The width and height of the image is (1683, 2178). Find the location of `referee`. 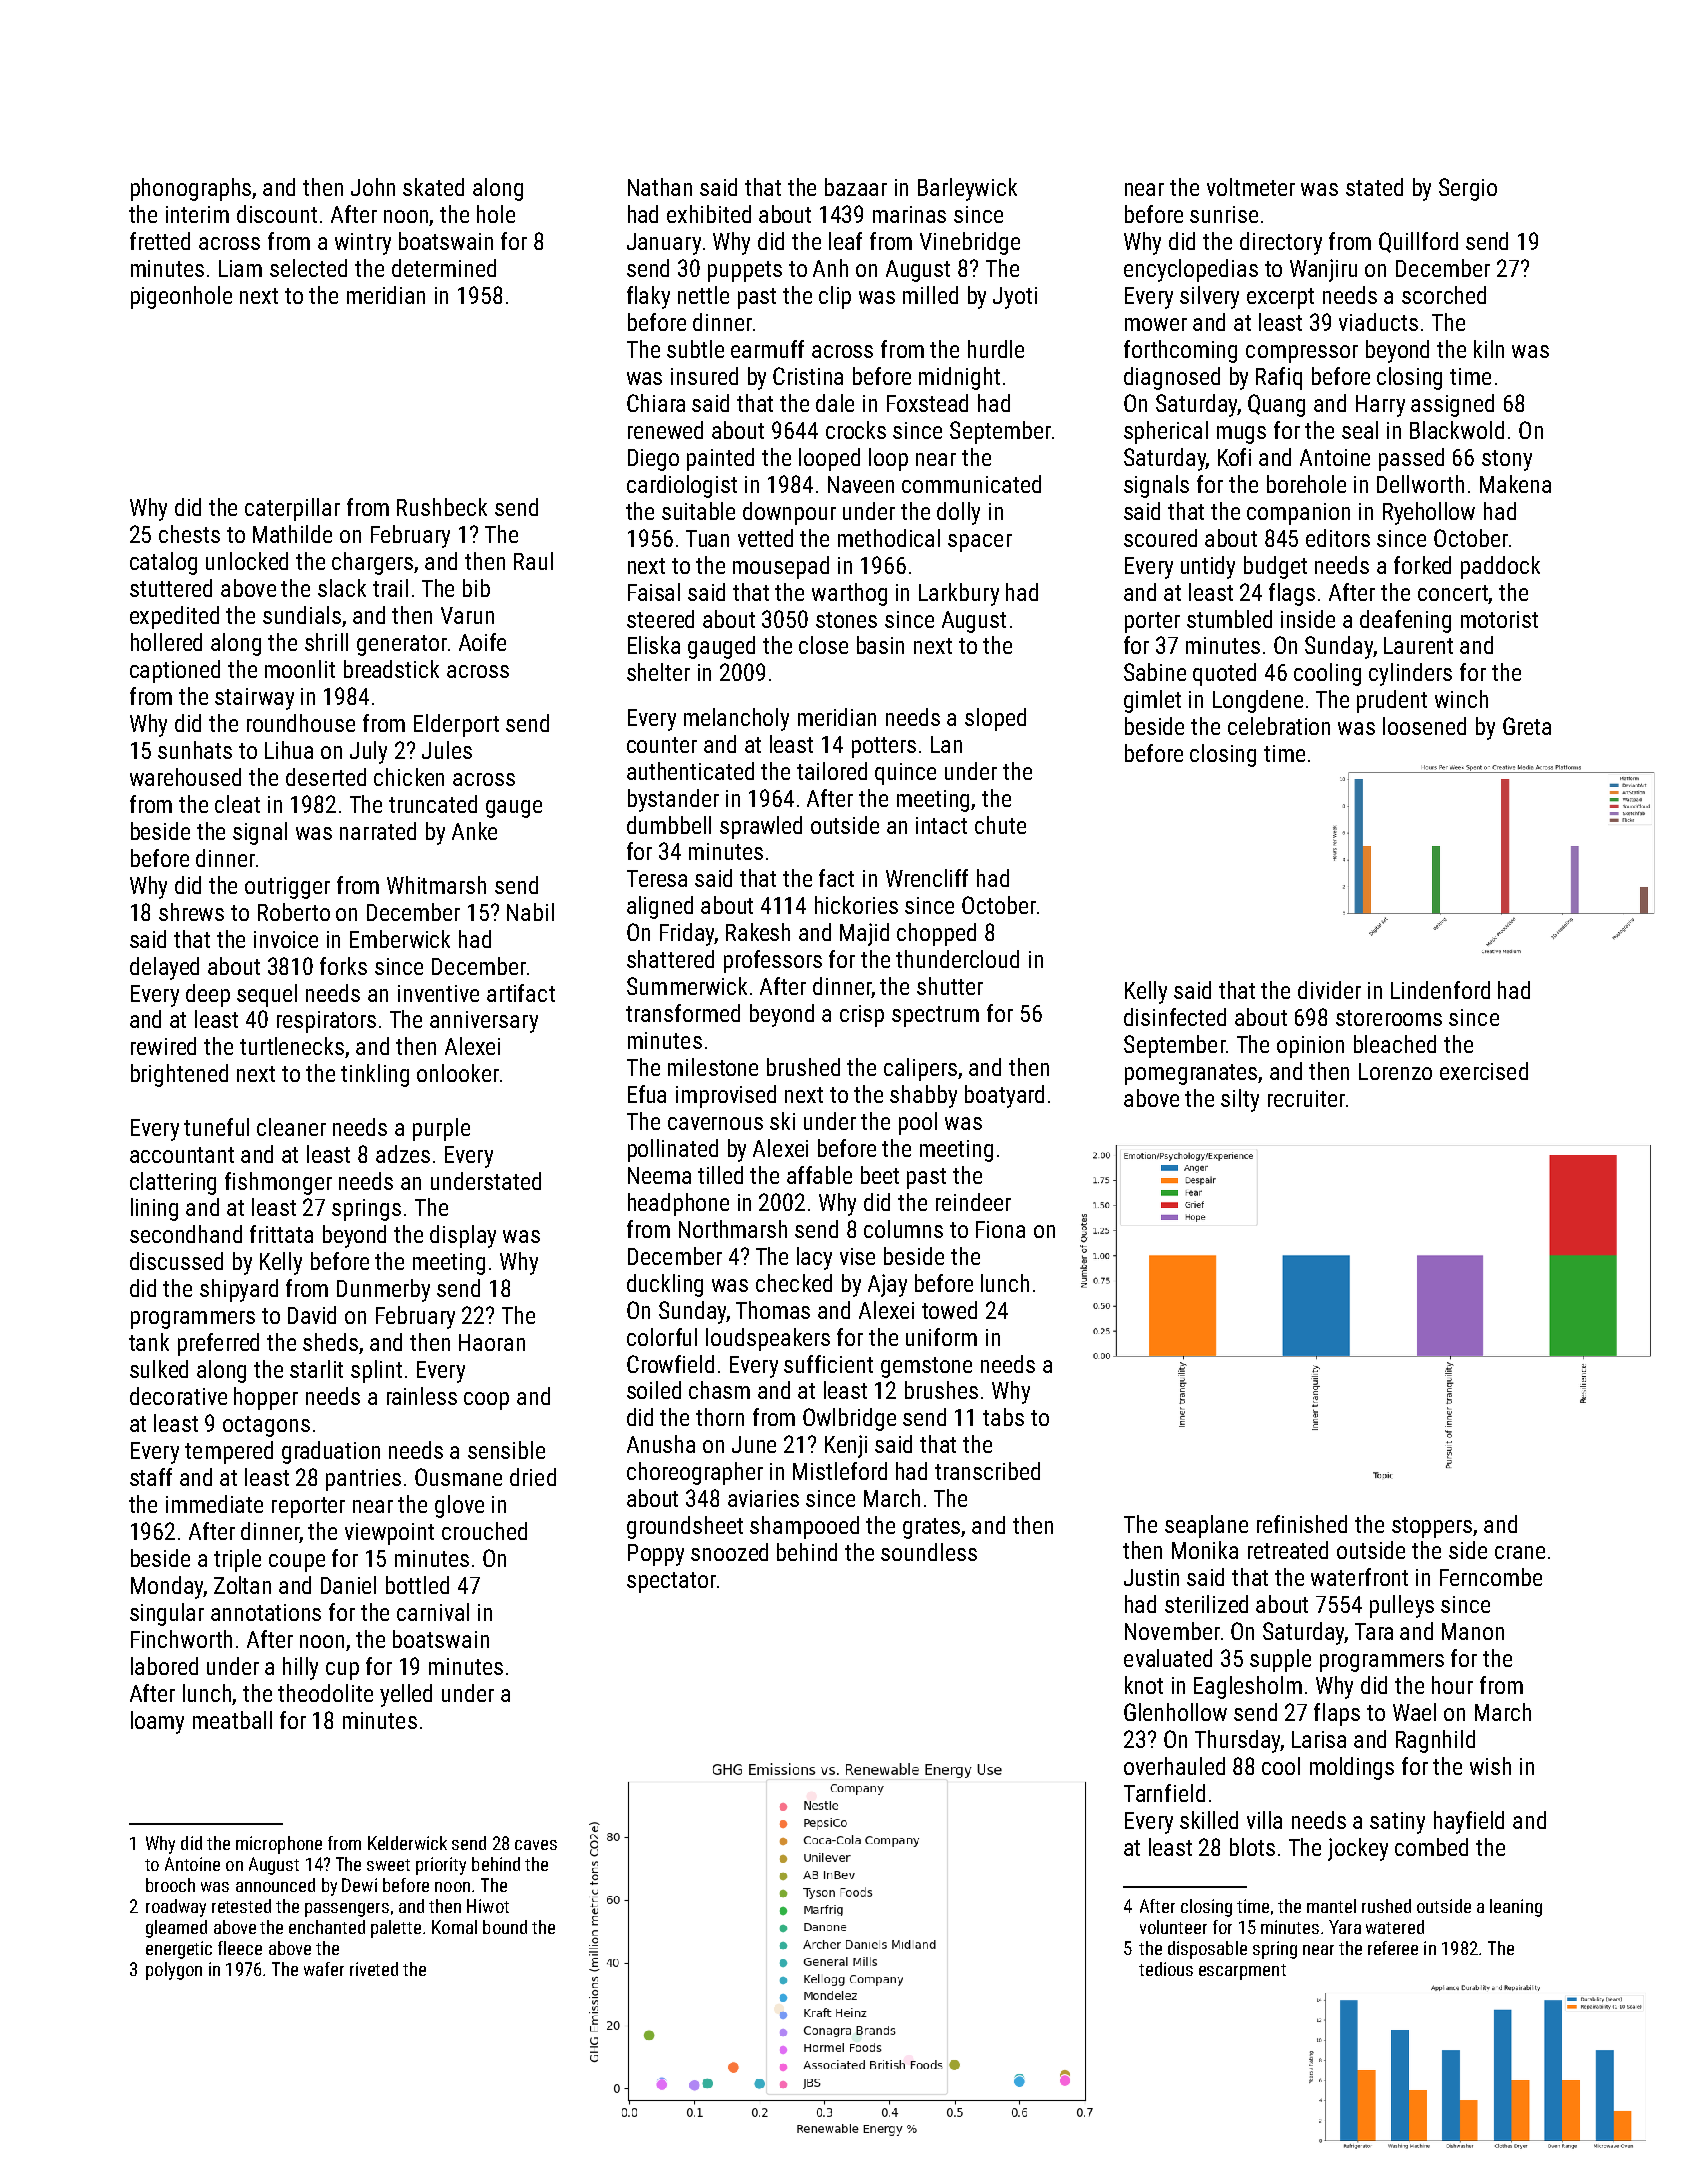

referee is located at coordinates (1393, 1948).
